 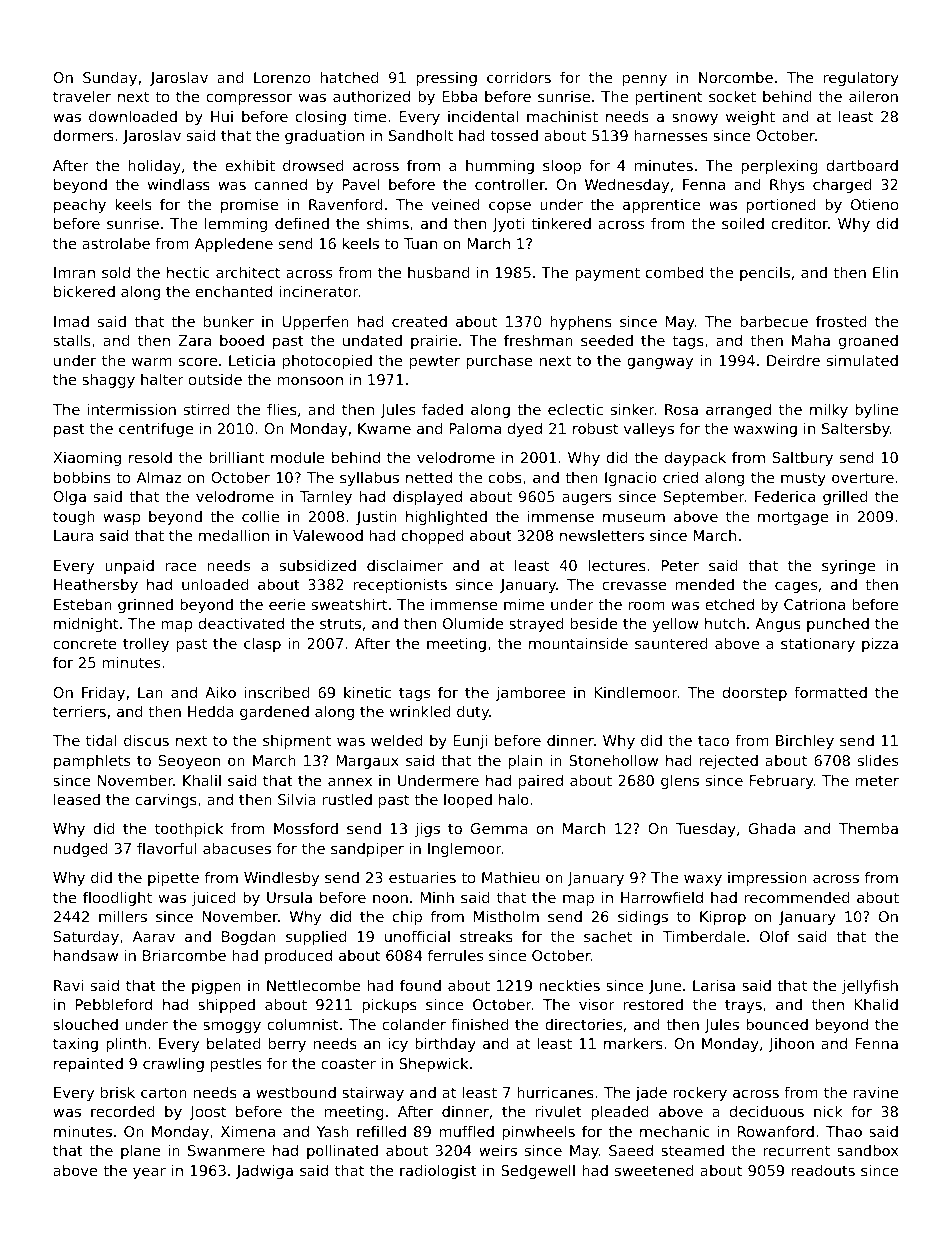 What do you see at coordinates (645, 80) in the screenshot?
I see `penny` at bounding box center [645, 80].
